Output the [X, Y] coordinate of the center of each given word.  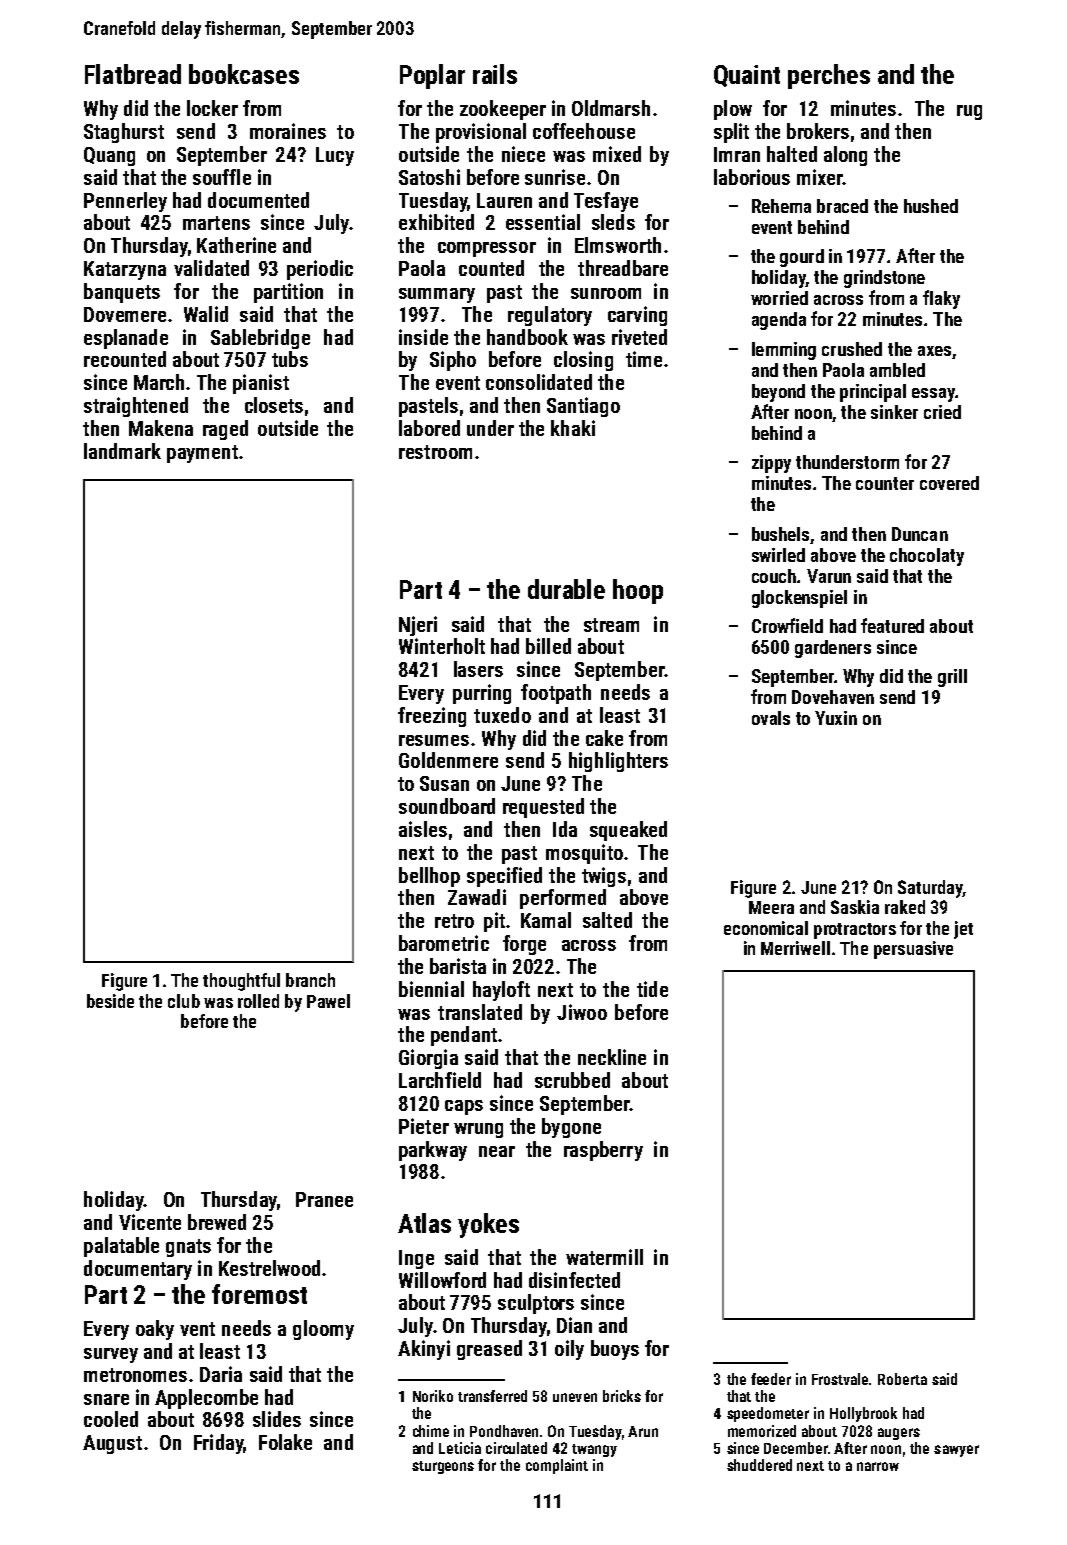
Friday [218, 1444]
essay [934, 395]
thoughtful [241, 982]
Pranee [324, 1199]
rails [495, 74]
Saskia [855, 907]
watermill [604, 1257]
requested [543, 808]
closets [274, 405]
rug [969, 112]
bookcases [244, 74]
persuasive [913, 950]
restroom [435, 452]
